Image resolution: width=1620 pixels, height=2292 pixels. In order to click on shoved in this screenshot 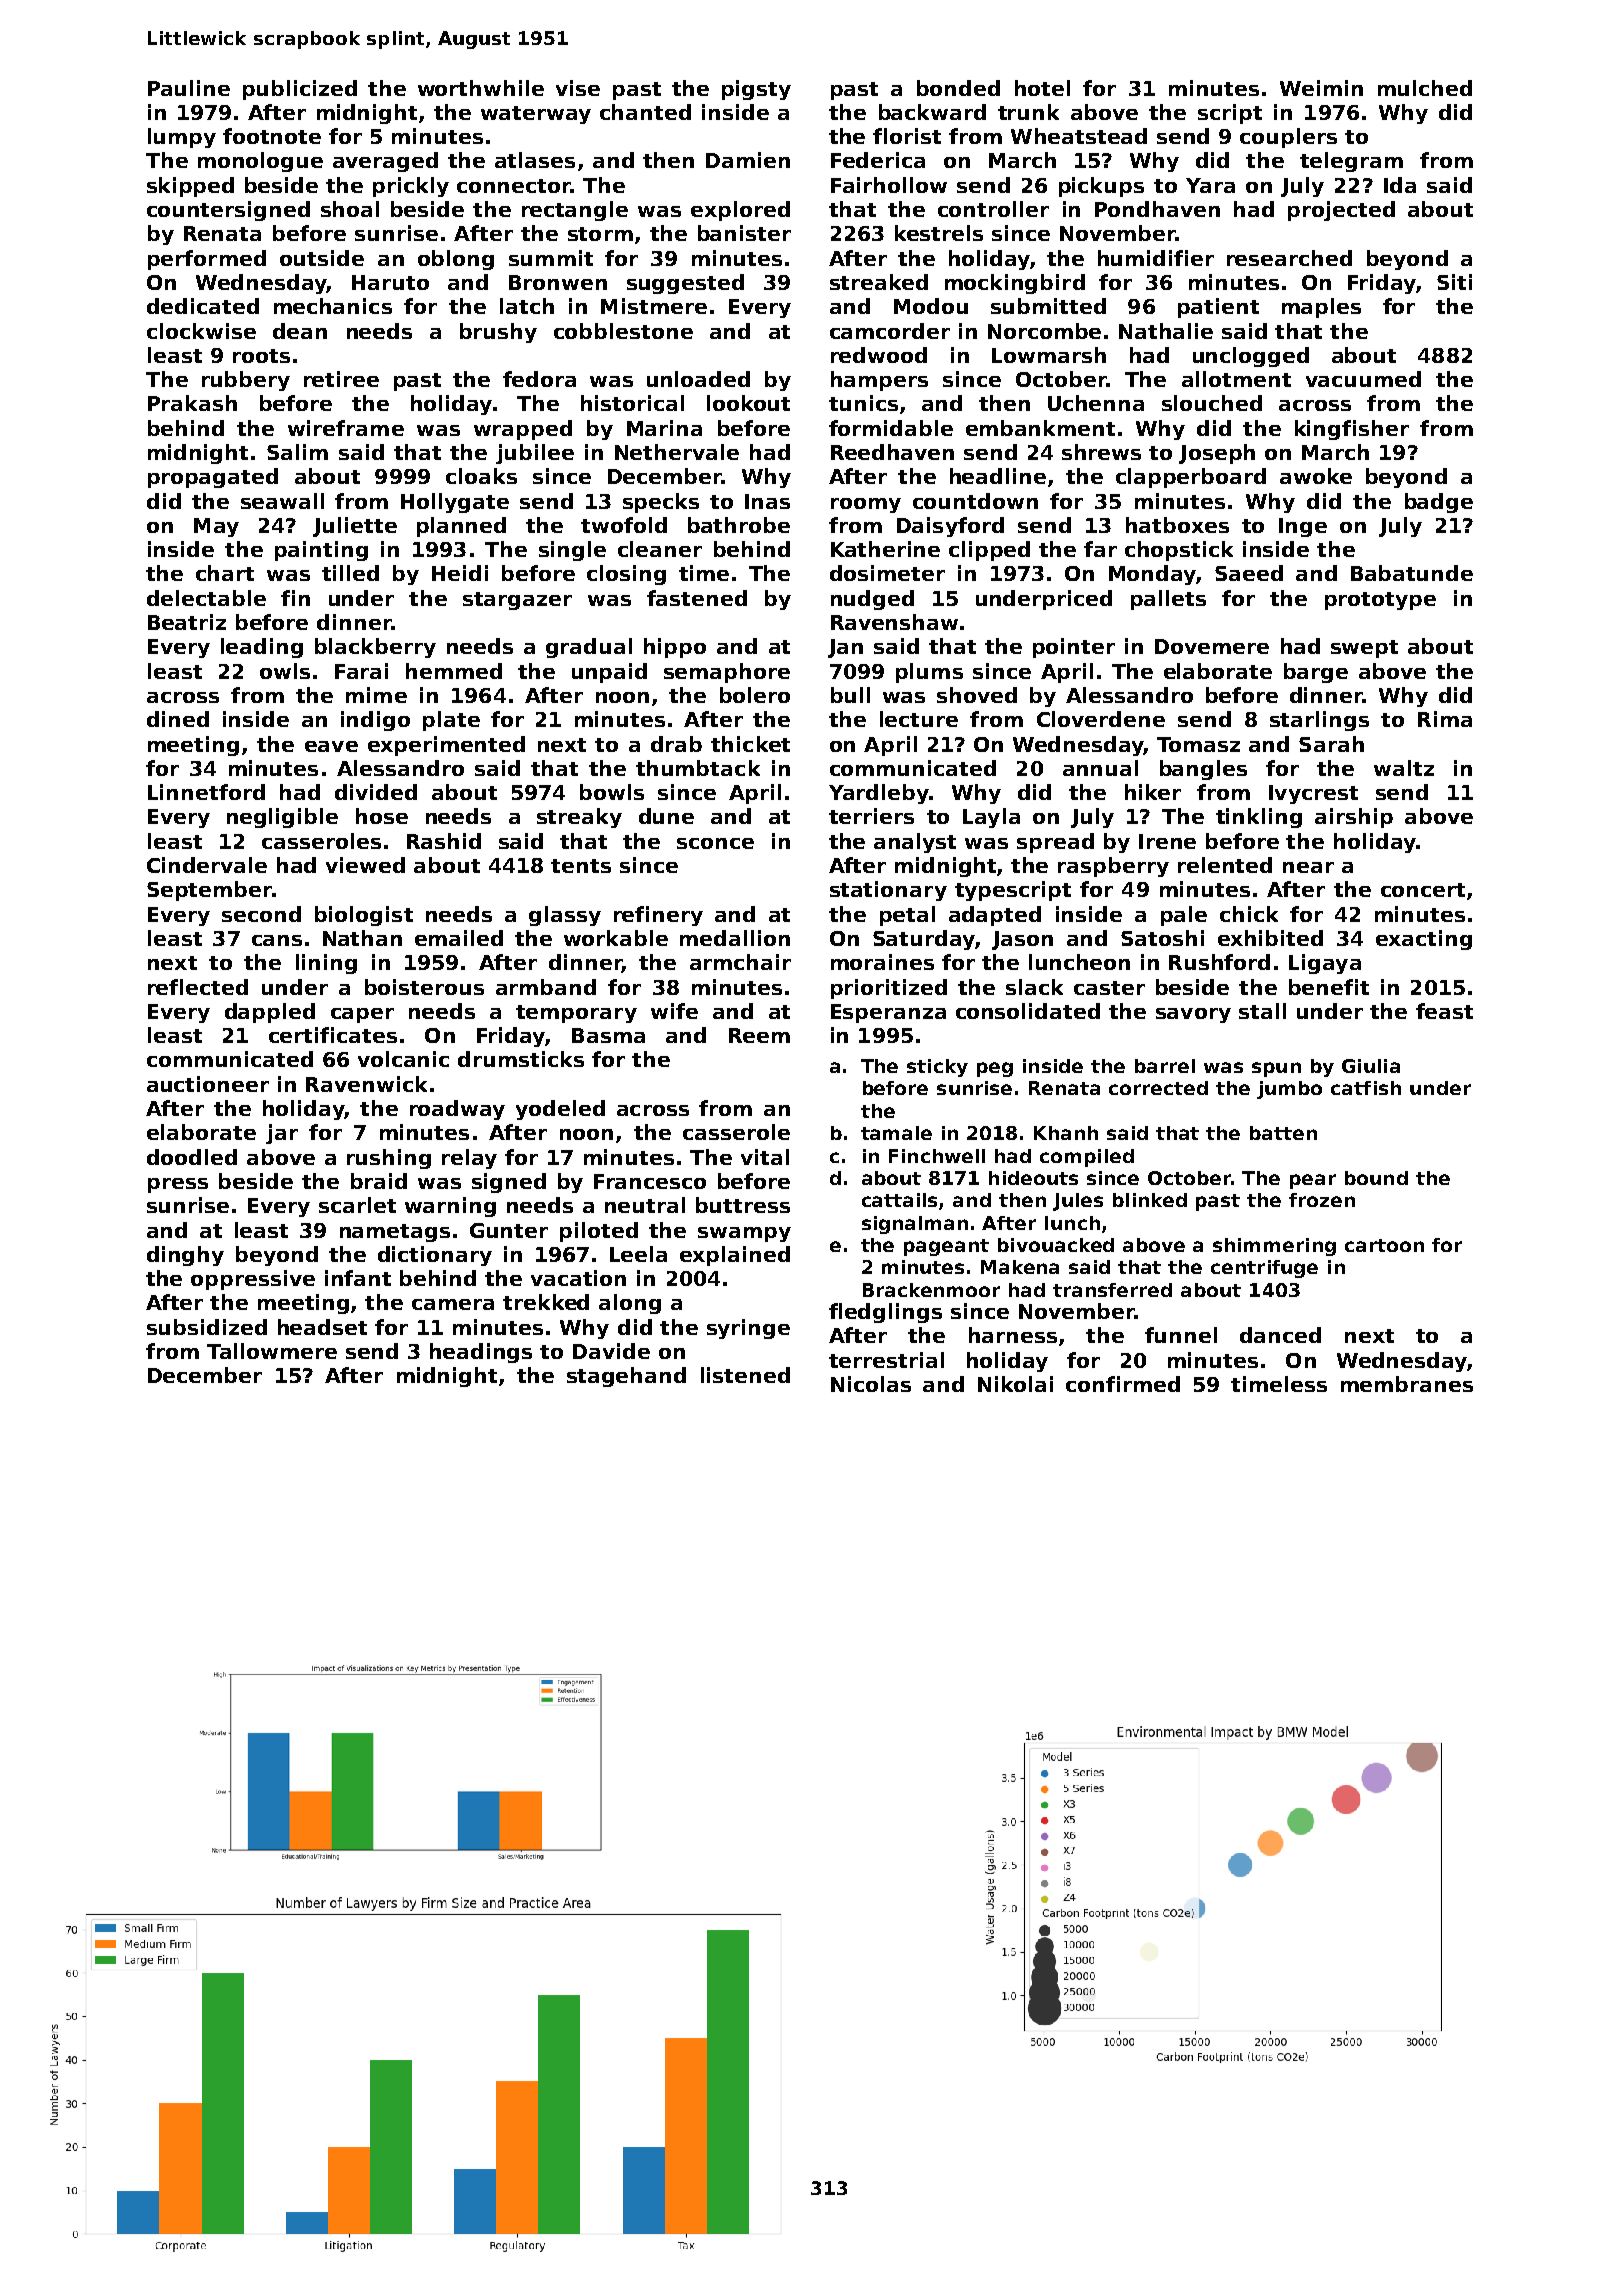, I will do `click(977, 695)`.
